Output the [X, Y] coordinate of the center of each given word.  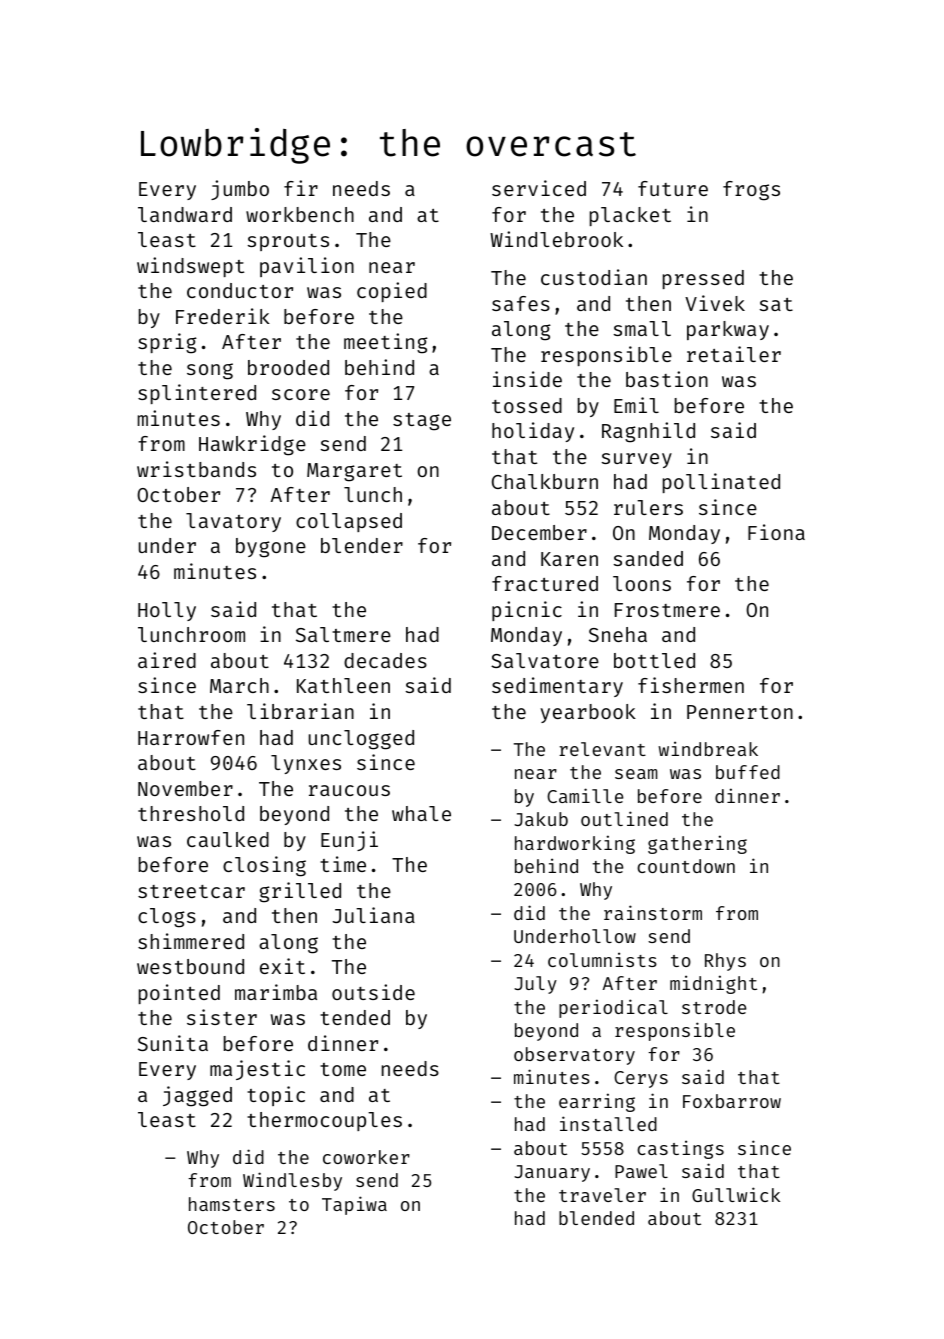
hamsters [232, 1204]
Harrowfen [191, 737]
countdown [686, 866]
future [673, 188]
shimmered [191, 941]
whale [421, 813]
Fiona [776, 532]
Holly [167, 611]
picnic [527, 611]
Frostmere [667, 610]
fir [301, 188]
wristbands [196, 469]
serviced [539, 188]
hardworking [575, 844]
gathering [697, 844]
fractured [545, 583]
